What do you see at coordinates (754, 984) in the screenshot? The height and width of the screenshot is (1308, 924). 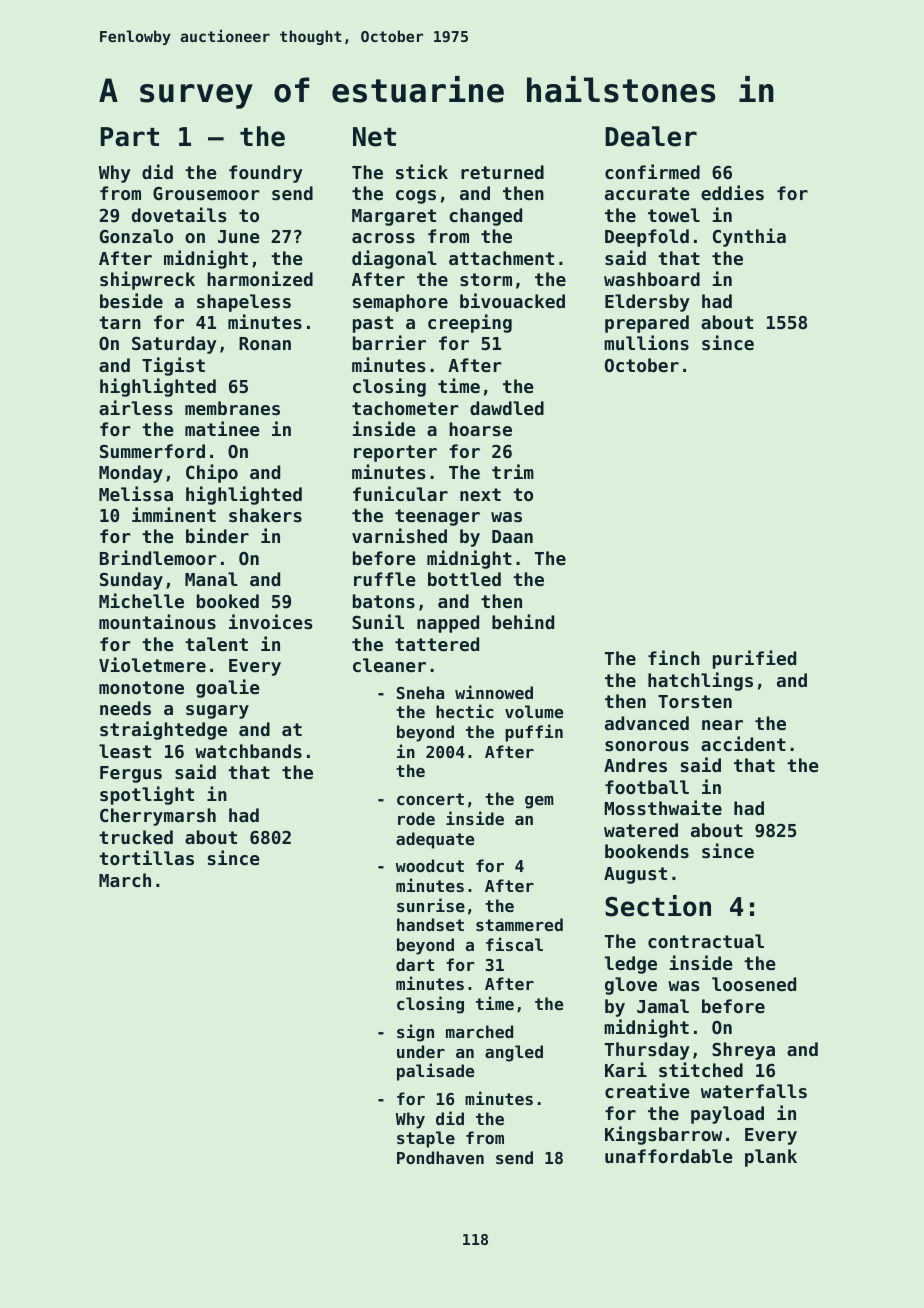 I see `loosened` at bounding box center [754, 984].
